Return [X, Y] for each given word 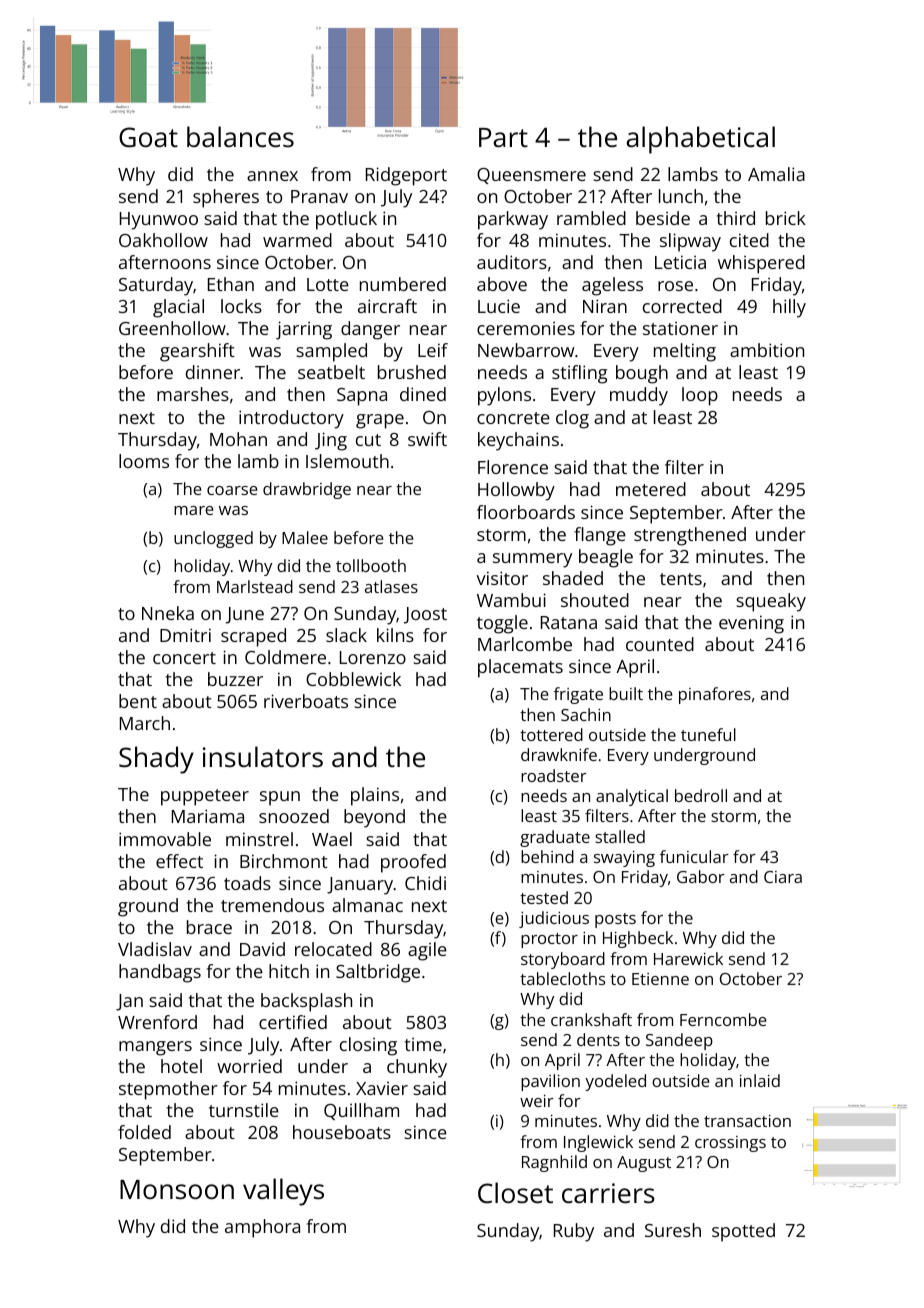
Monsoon [177, 1190]
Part [503, 137]
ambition [767, 350]
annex [272, 176]
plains [375, 796]
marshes [193, 394]
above [502, 284]
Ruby [574, 1232]
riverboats [306, 701]
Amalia [776, 174]
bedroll [701, 795]
